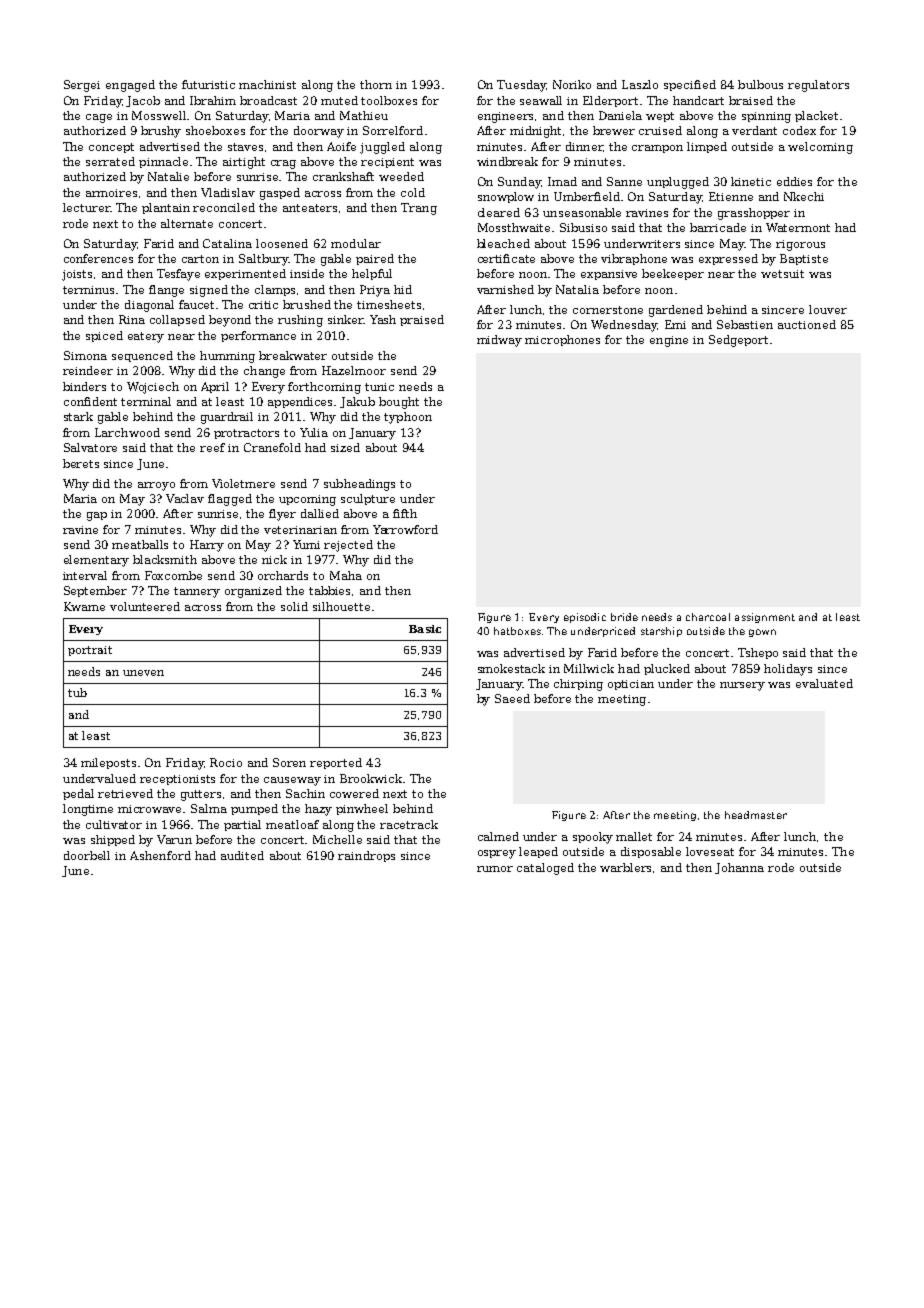 The width and height of the screenshot is (924, 1308). I want to click on evaluated, so click(824, 683).
